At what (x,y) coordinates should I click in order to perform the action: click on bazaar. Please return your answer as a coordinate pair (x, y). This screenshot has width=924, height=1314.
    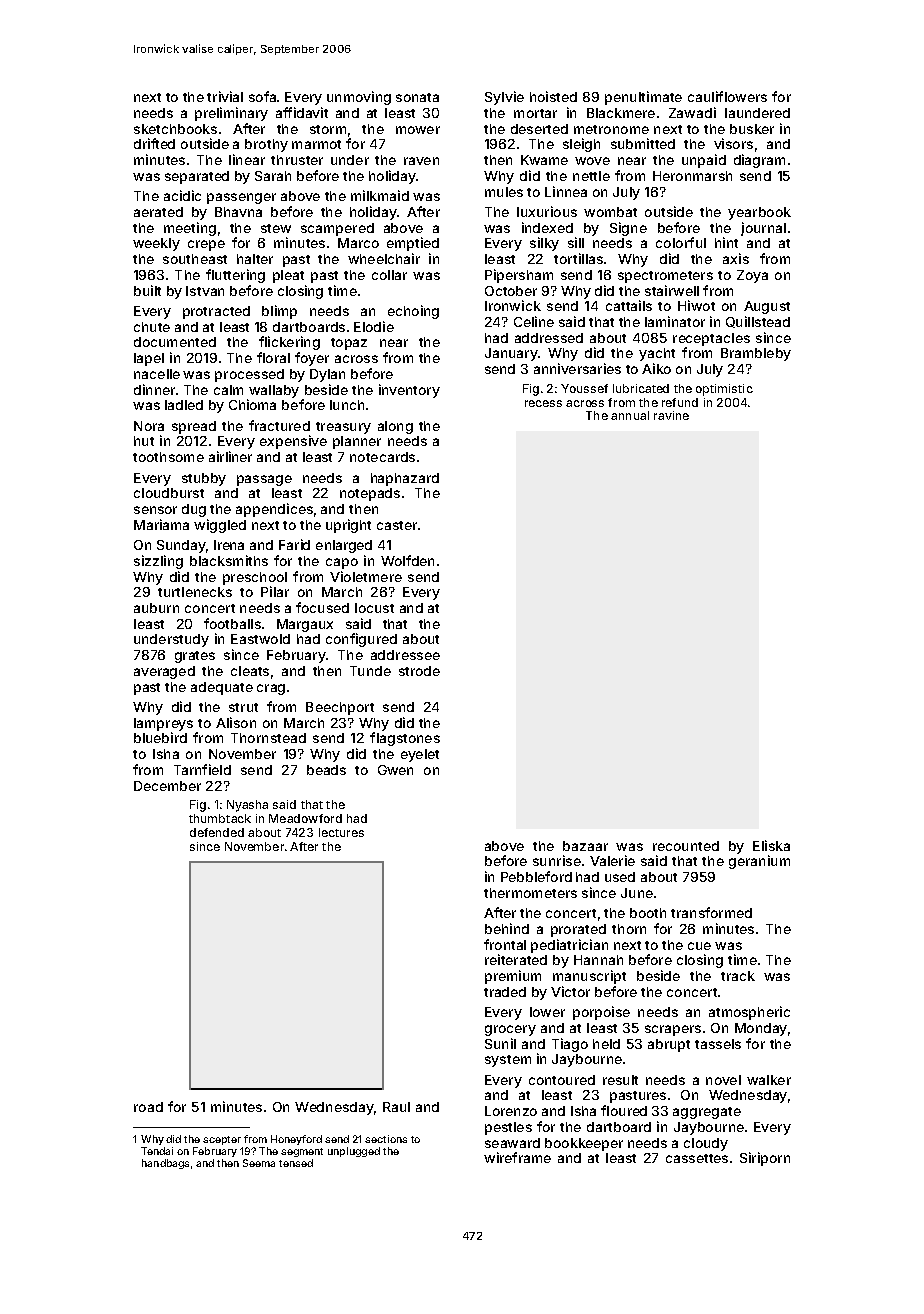
    Looking at the image, I should click on (585, 846).
